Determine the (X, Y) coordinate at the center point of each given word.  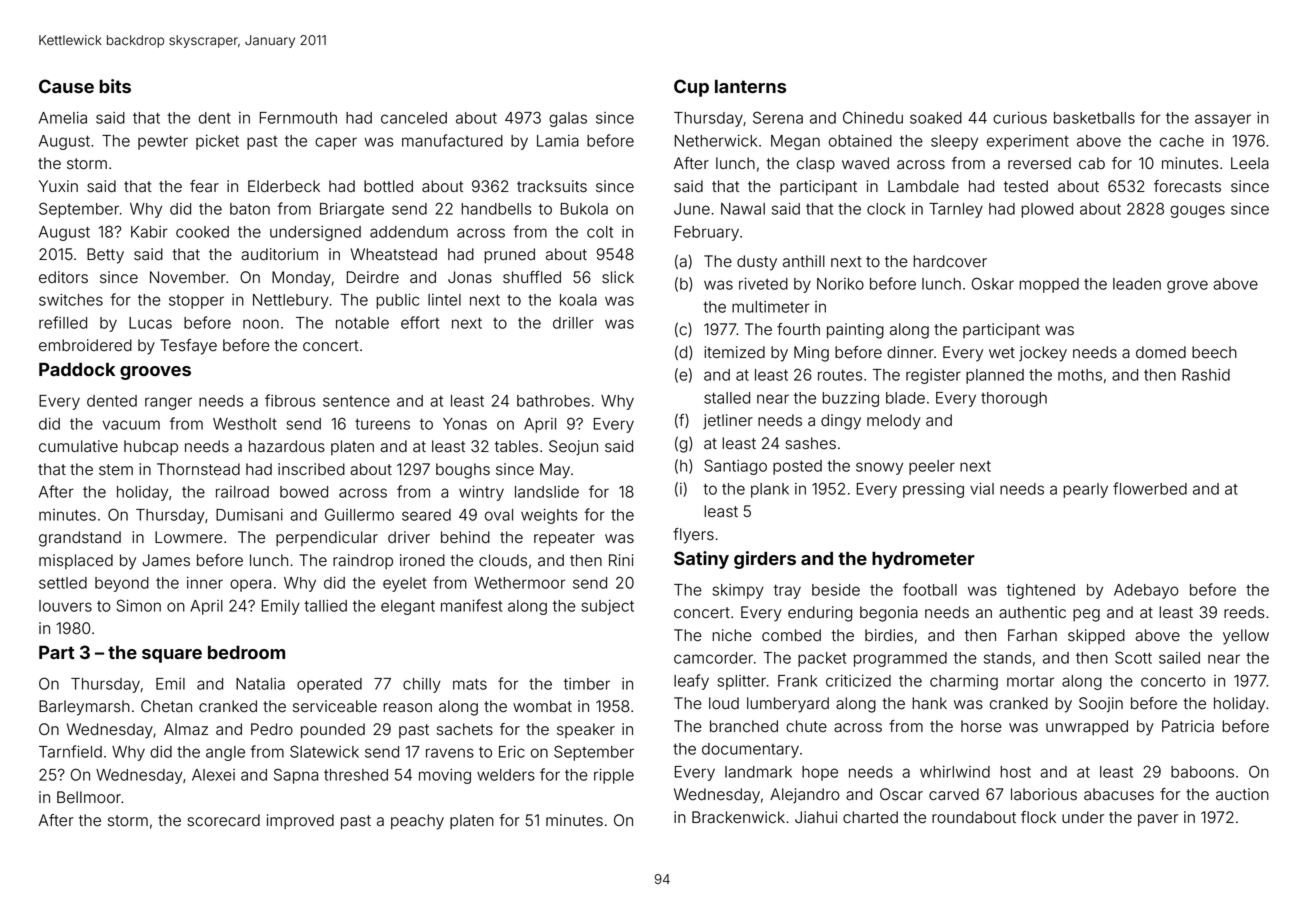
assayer (1223, 120)
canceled (414, 118)
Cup (691, 88)
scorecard (223, 820)
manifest (471, 605)
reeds (1244, 612)
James (166, 560)
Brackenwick (738, 817)
